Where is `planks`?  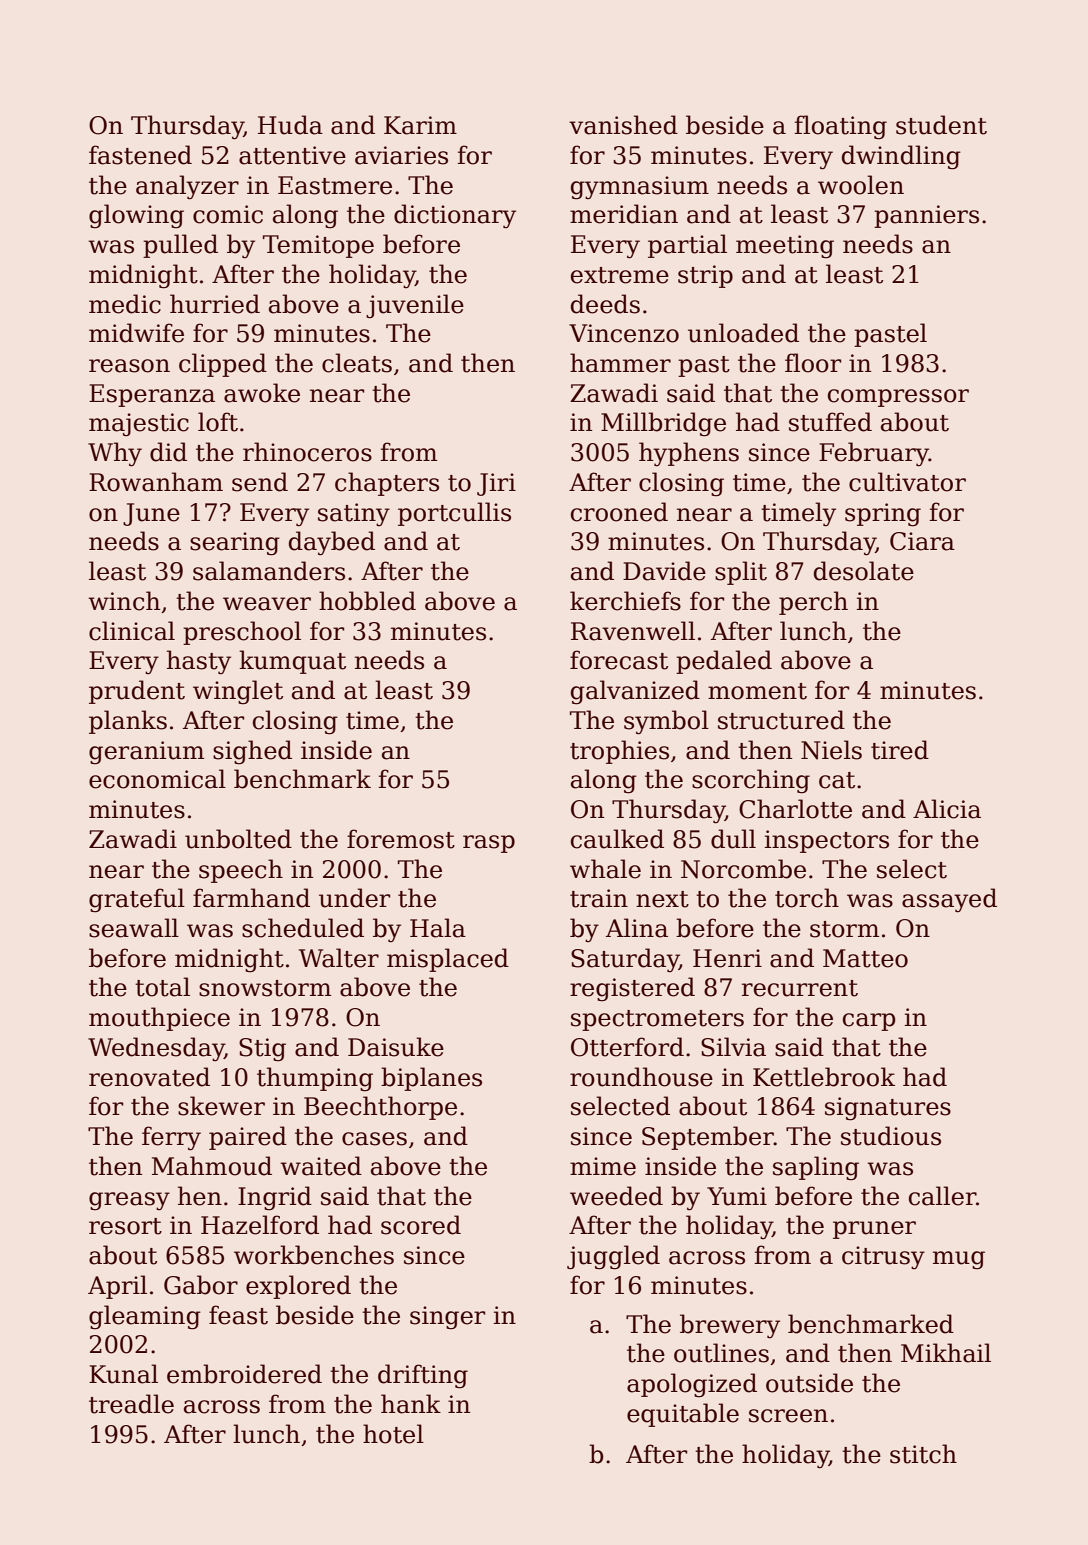
planks is located at coordinates (128, 722).
